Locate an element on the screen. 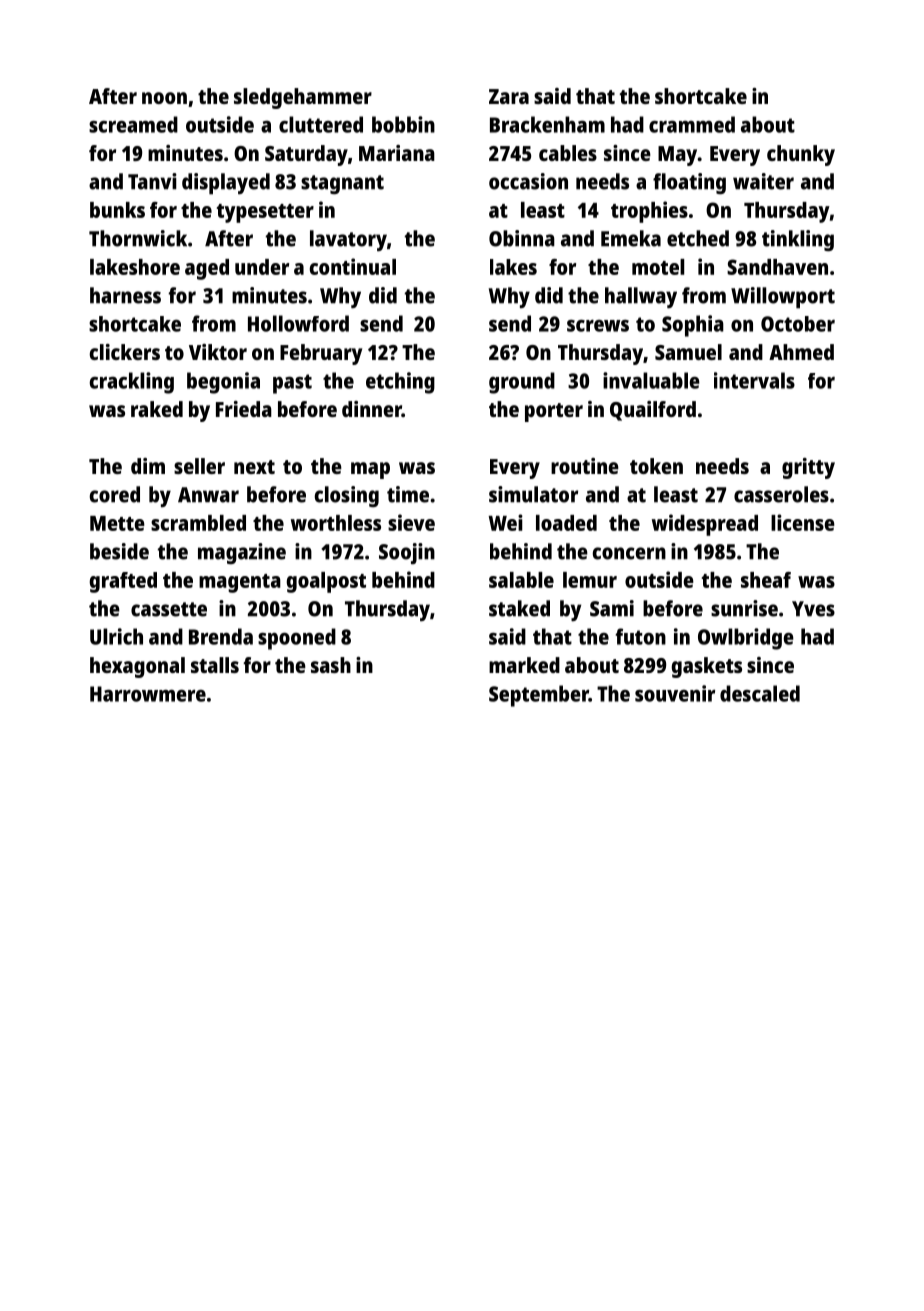  time is located at coordinates (408, 494).
